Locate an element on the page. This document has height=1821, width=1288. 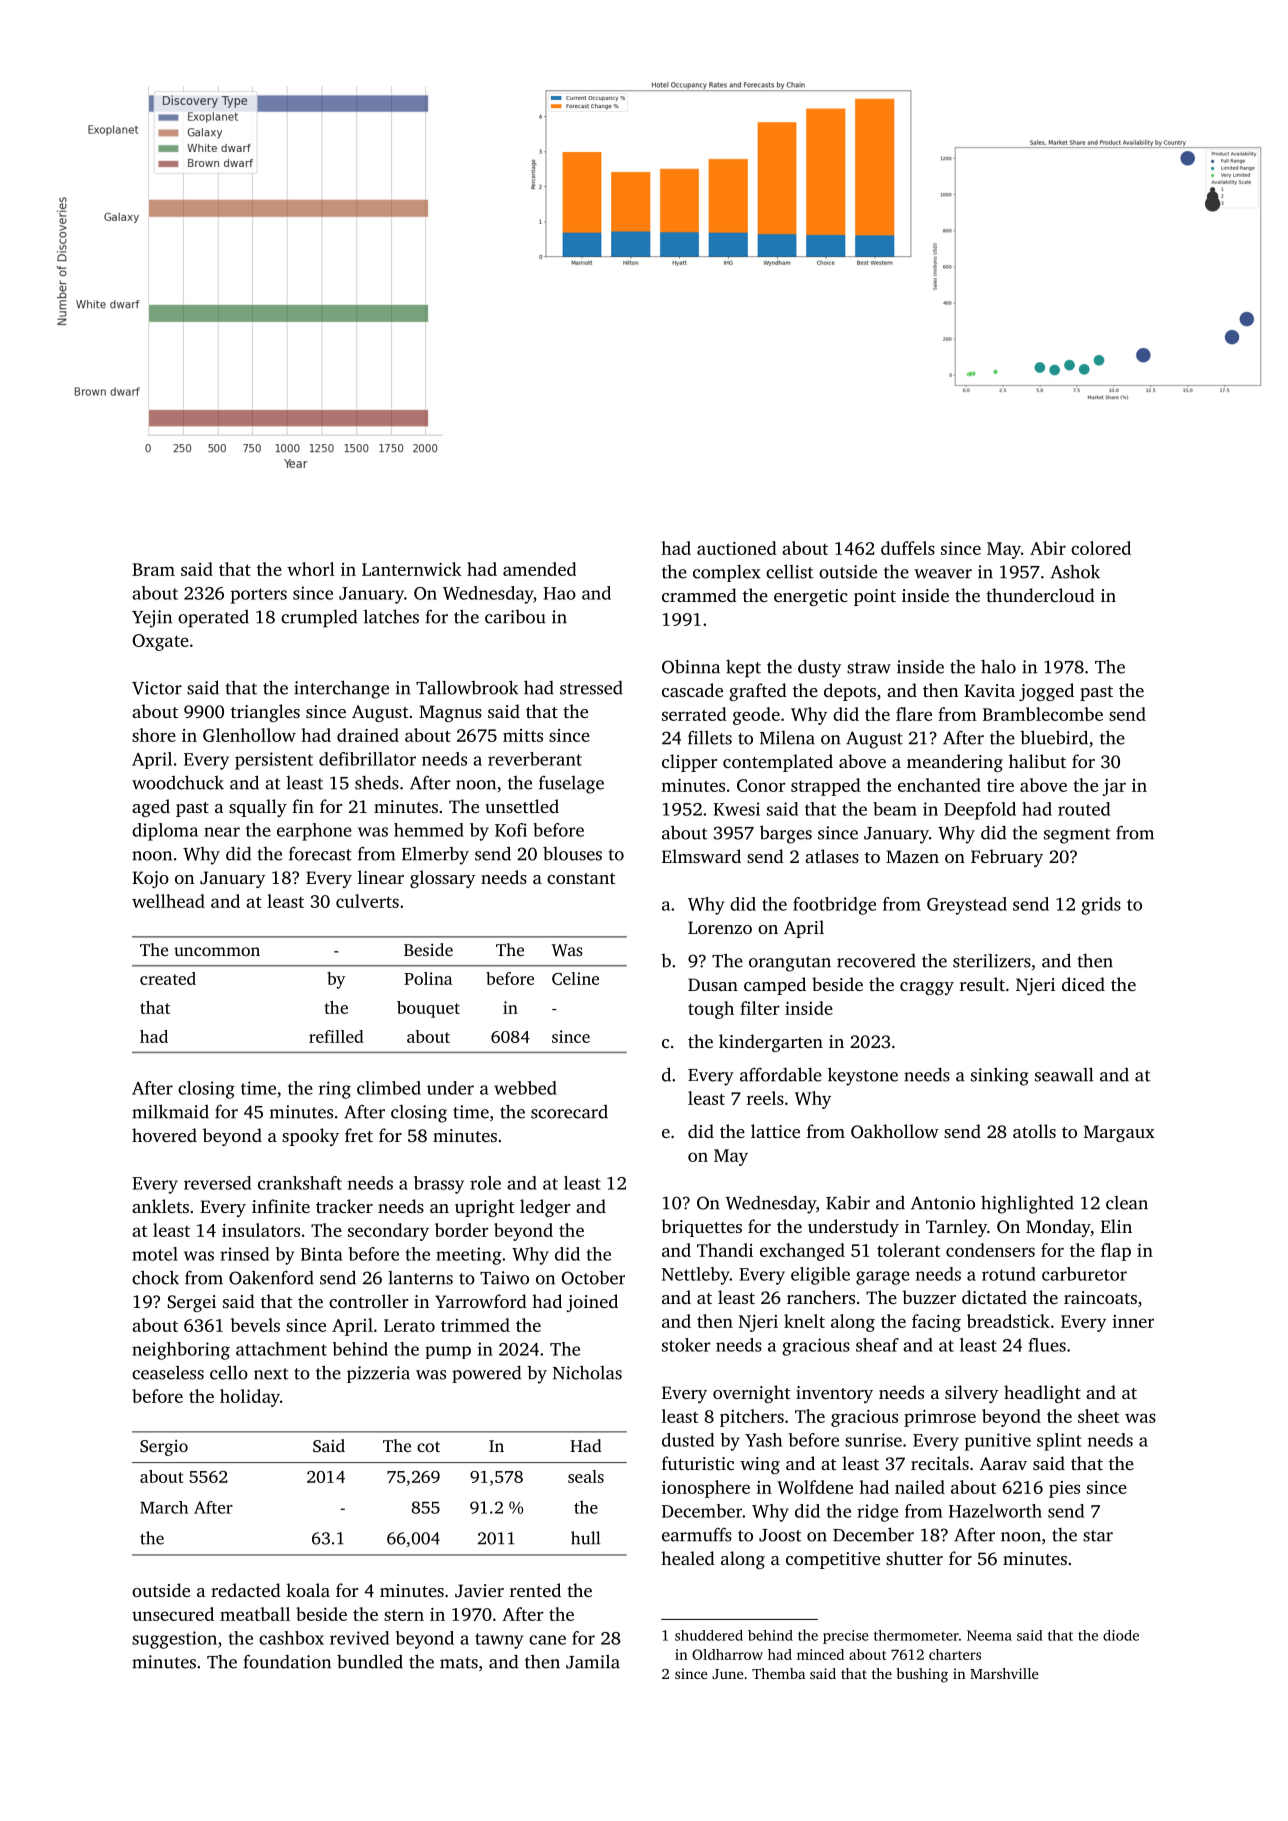
foundation is located at coordinates (287, 1661).
